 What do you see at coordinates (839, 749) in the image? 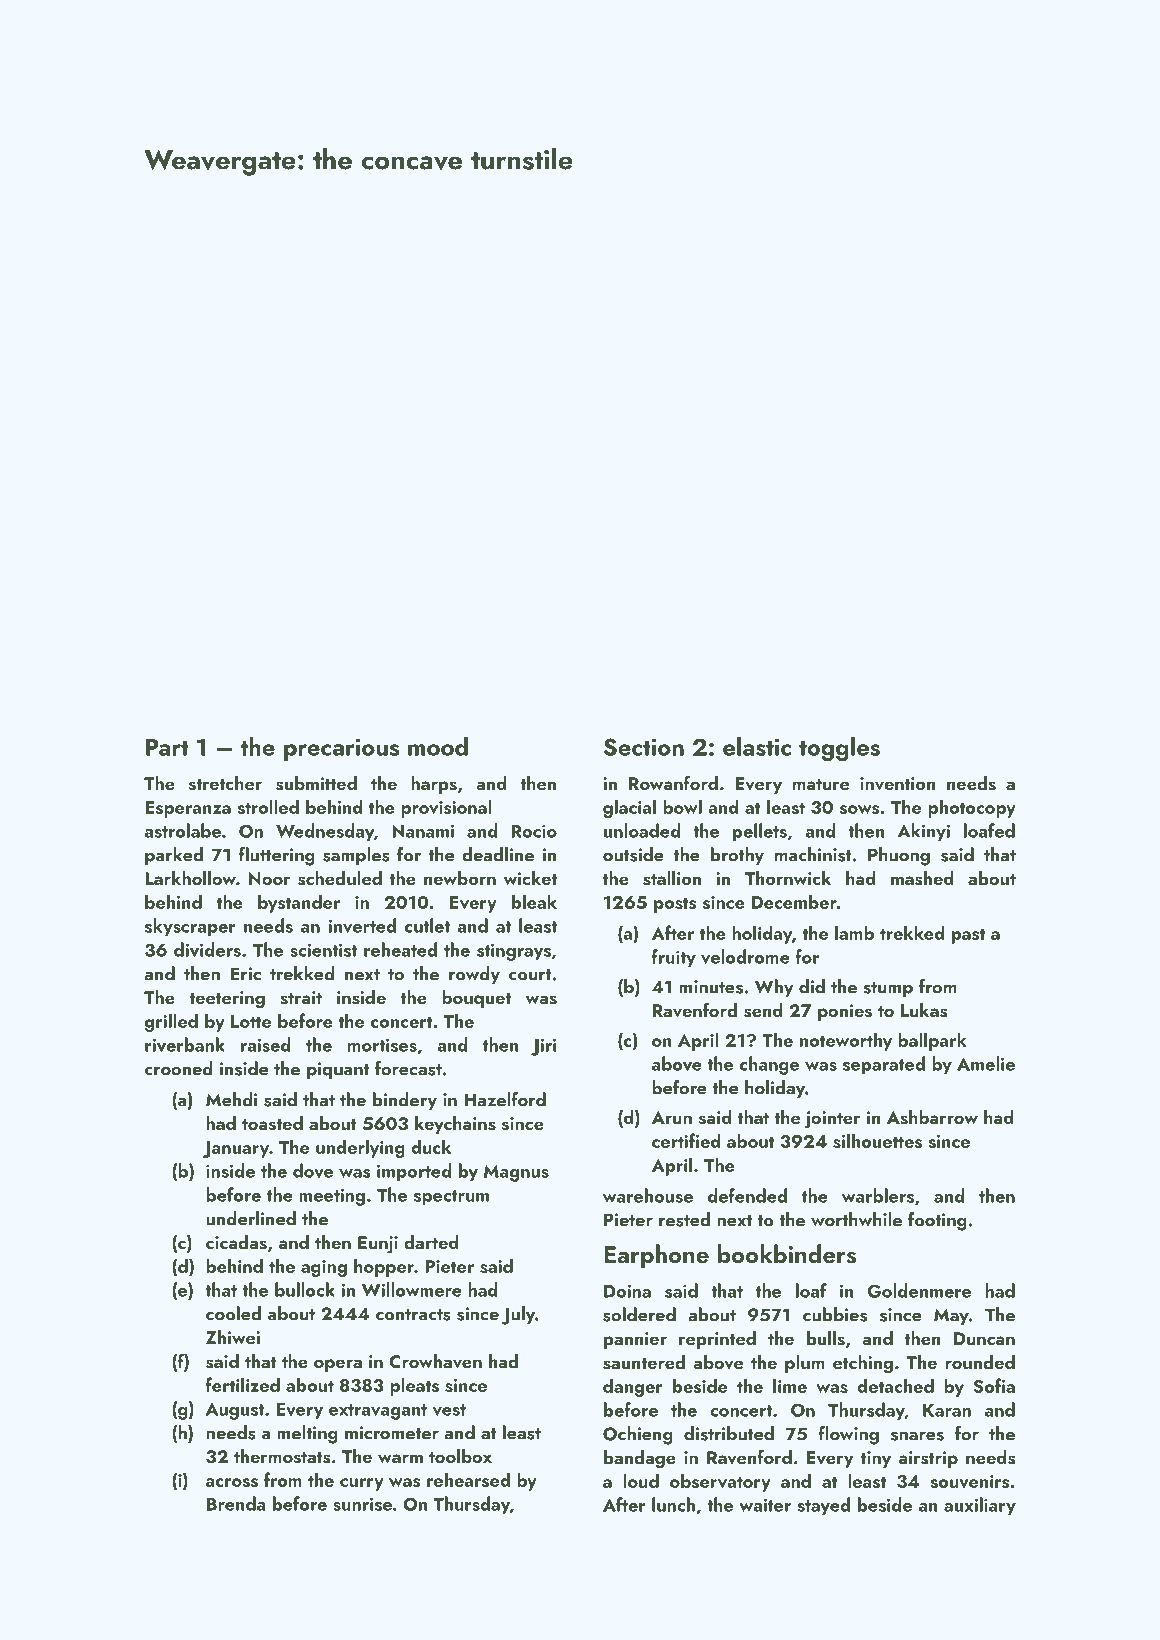
I see `toggles` at bounding box center [839, 749].
